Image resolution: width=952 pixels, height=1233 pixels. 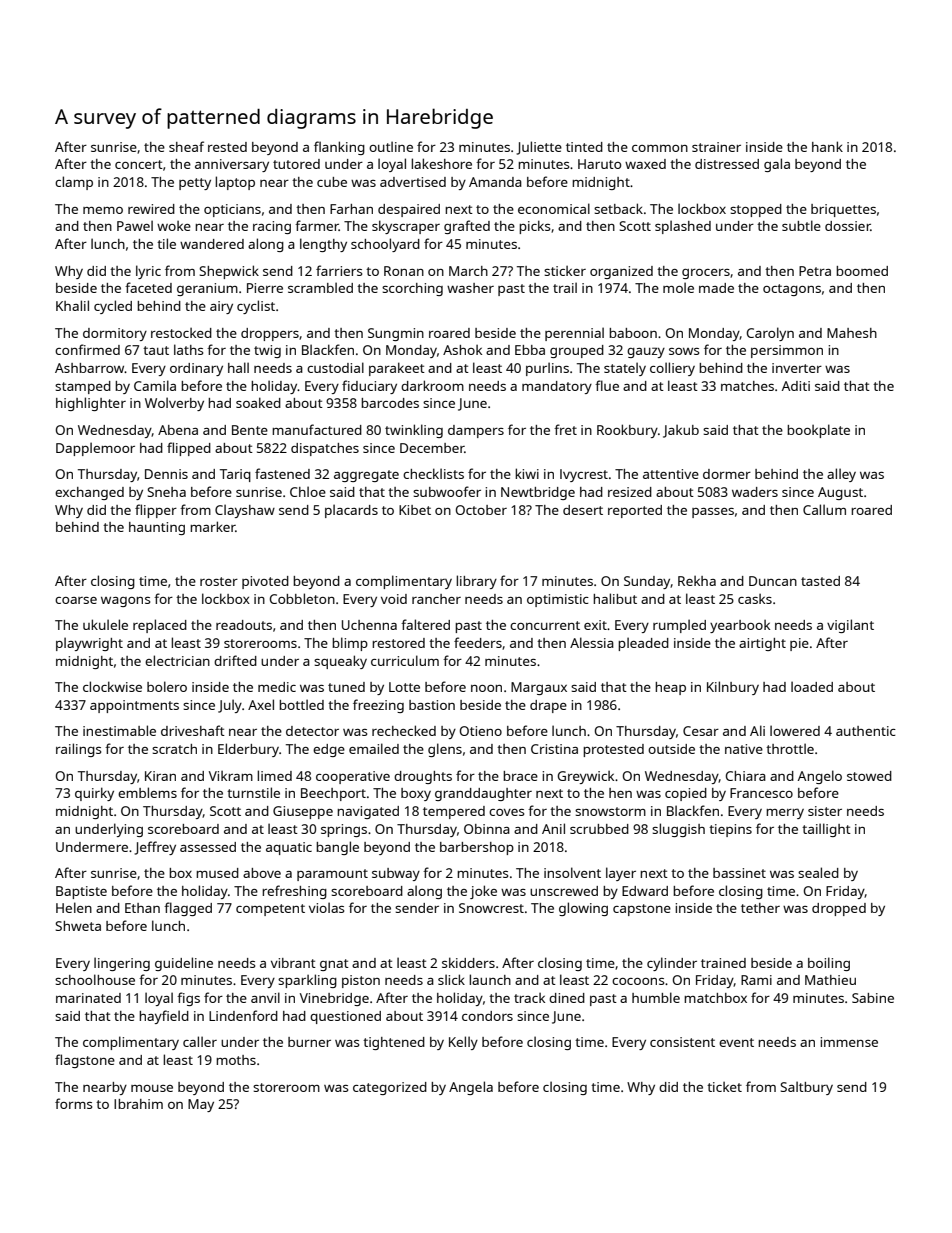 What do you see at coordinates (265, 288) in the screenshot?
I see `Pierre` at bounding box center [265, 288].
